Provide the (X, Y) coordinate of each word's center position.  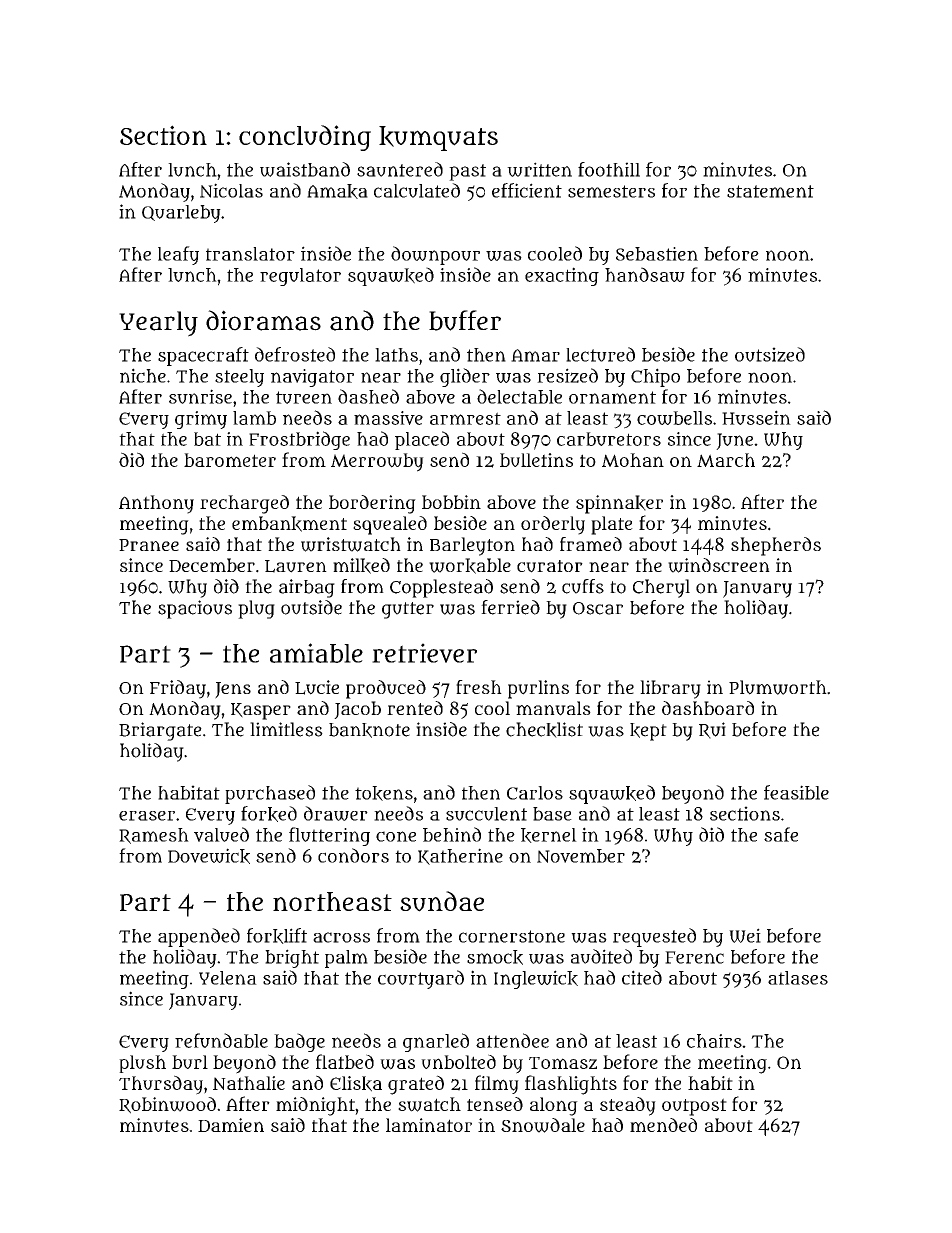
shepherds (776, 546)
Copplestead (441, 588)
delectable (519, 396)
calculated (417, 190)
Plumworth (778, 687)
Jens (233, 690)
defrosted (295, 354)
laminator (429, 1125)
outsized (770, 354)
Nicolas (231, 190)
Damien (231, 1125)
